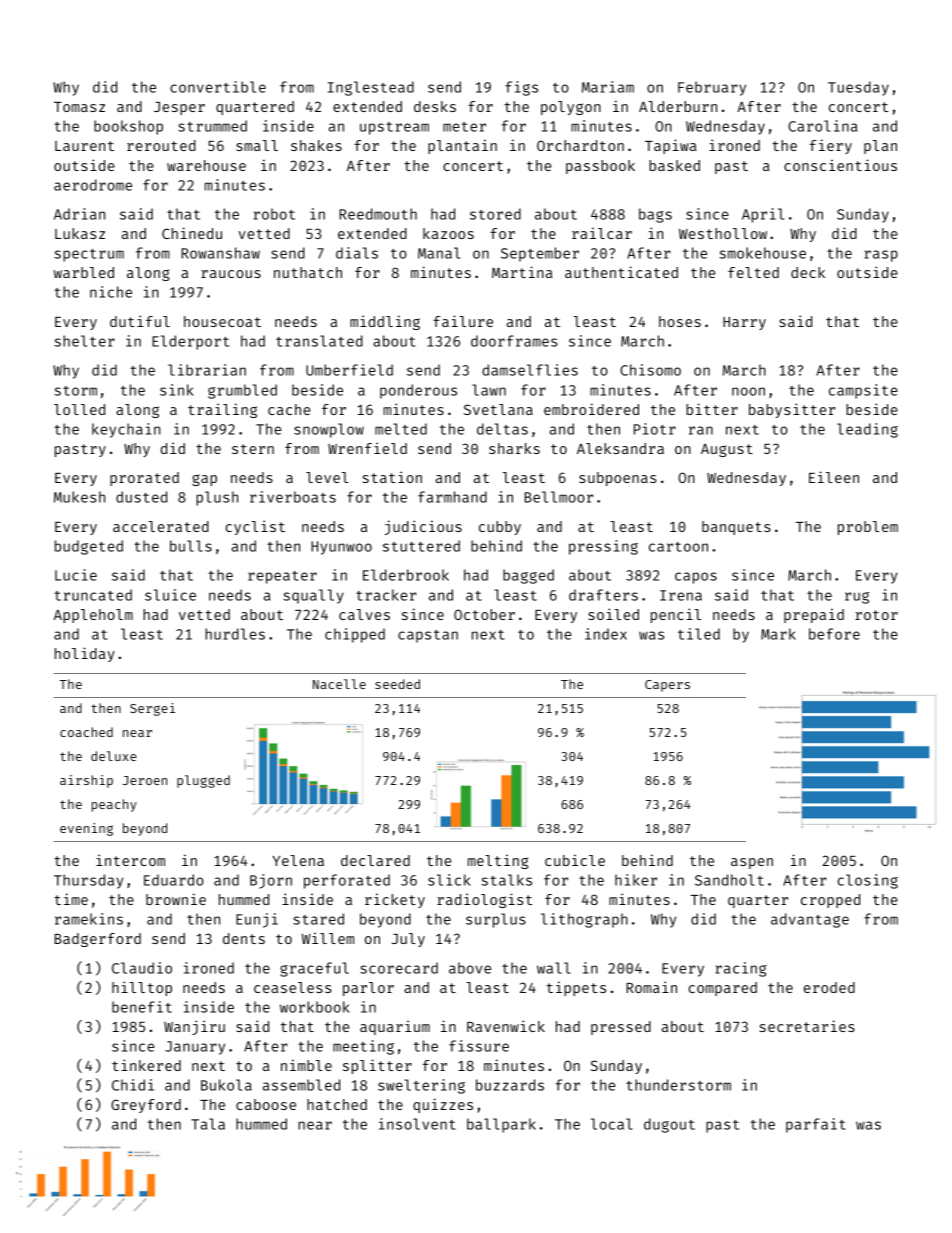 This page has height=1233, width=952. I want to click on banquets, so click(736, 528).
